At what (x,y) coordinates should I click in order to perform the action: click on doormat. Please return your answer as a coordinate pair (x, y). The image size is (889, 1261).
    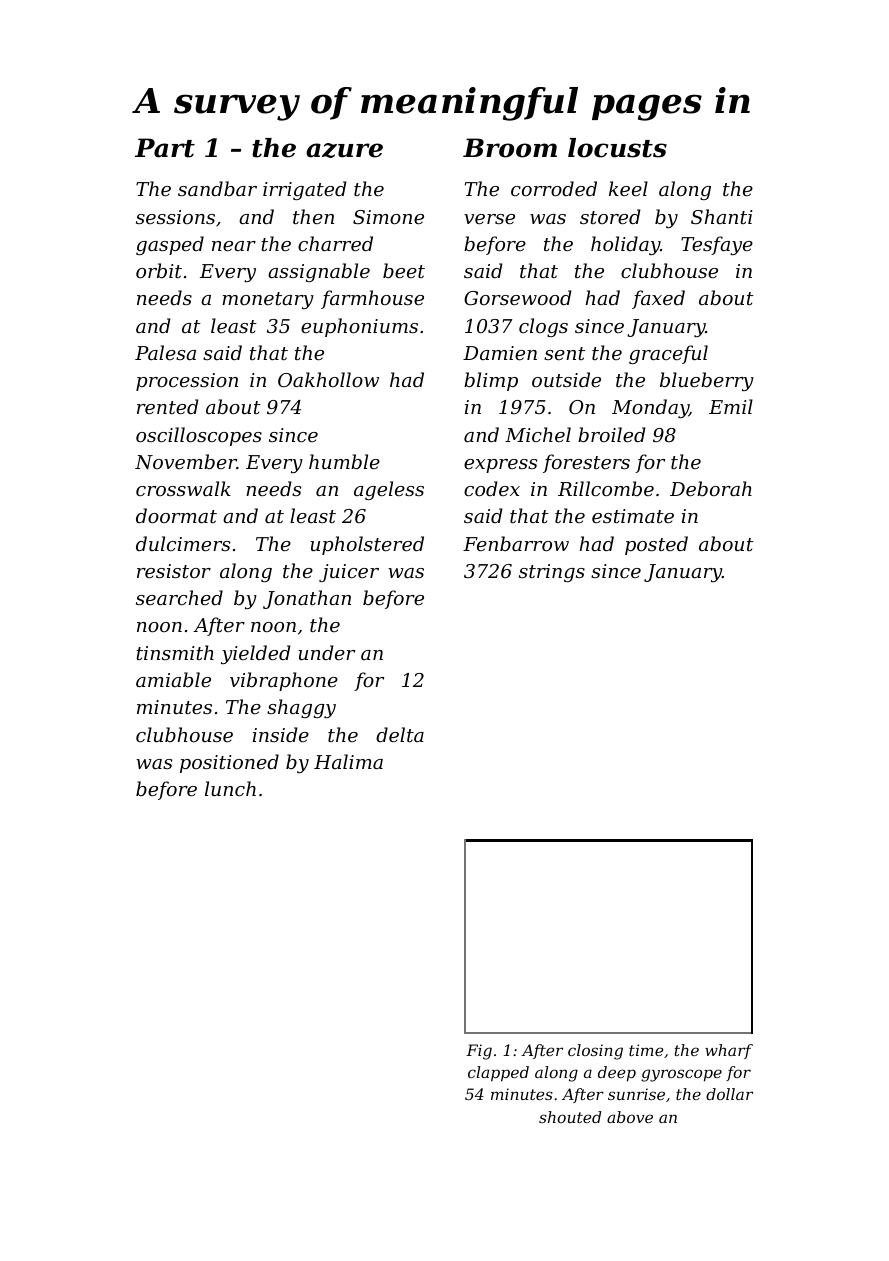
    Looking at the image, I should click on (176, 515).
